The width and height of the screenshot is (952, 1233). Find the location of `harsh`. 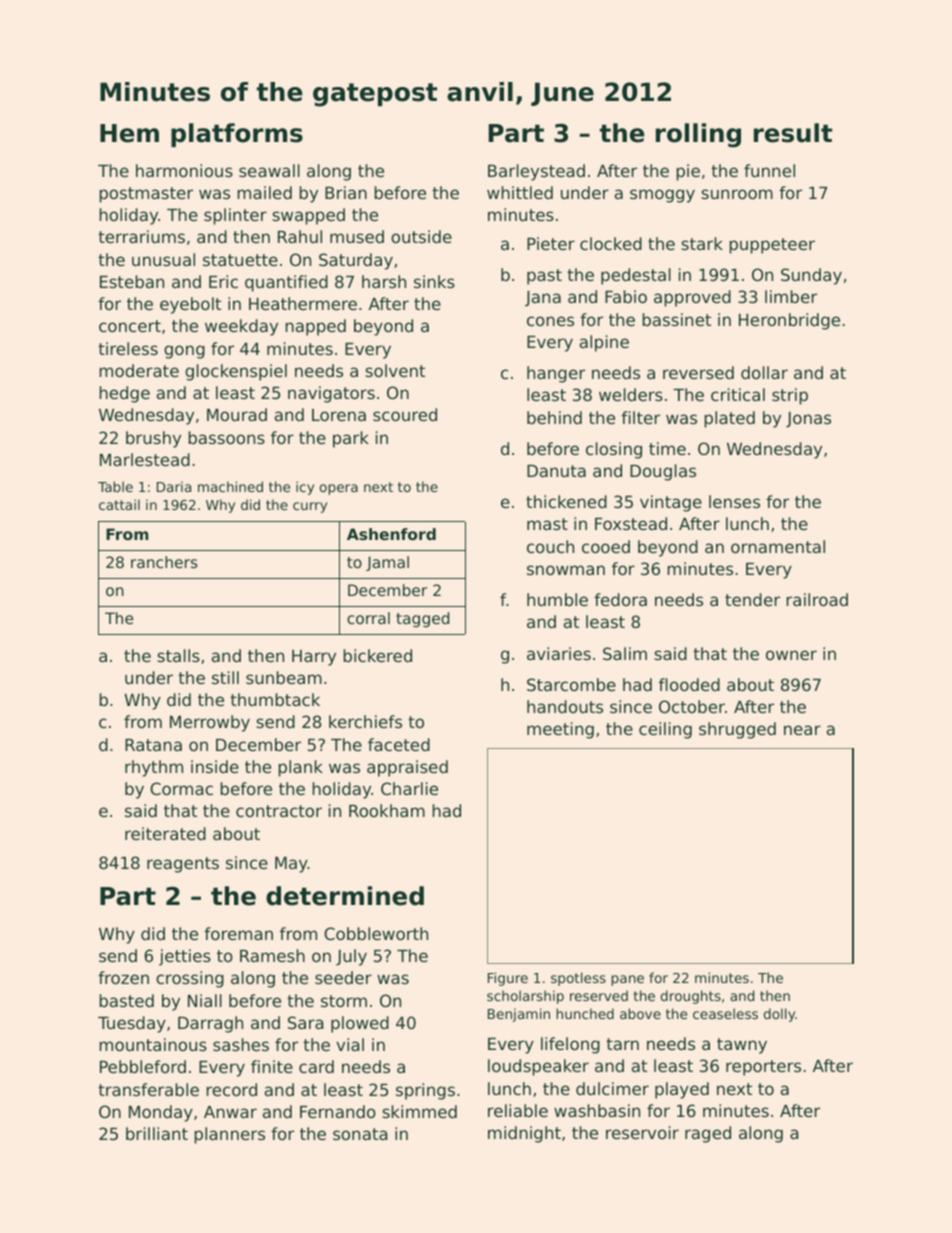

harsh is located at coordinates (384, 281).
